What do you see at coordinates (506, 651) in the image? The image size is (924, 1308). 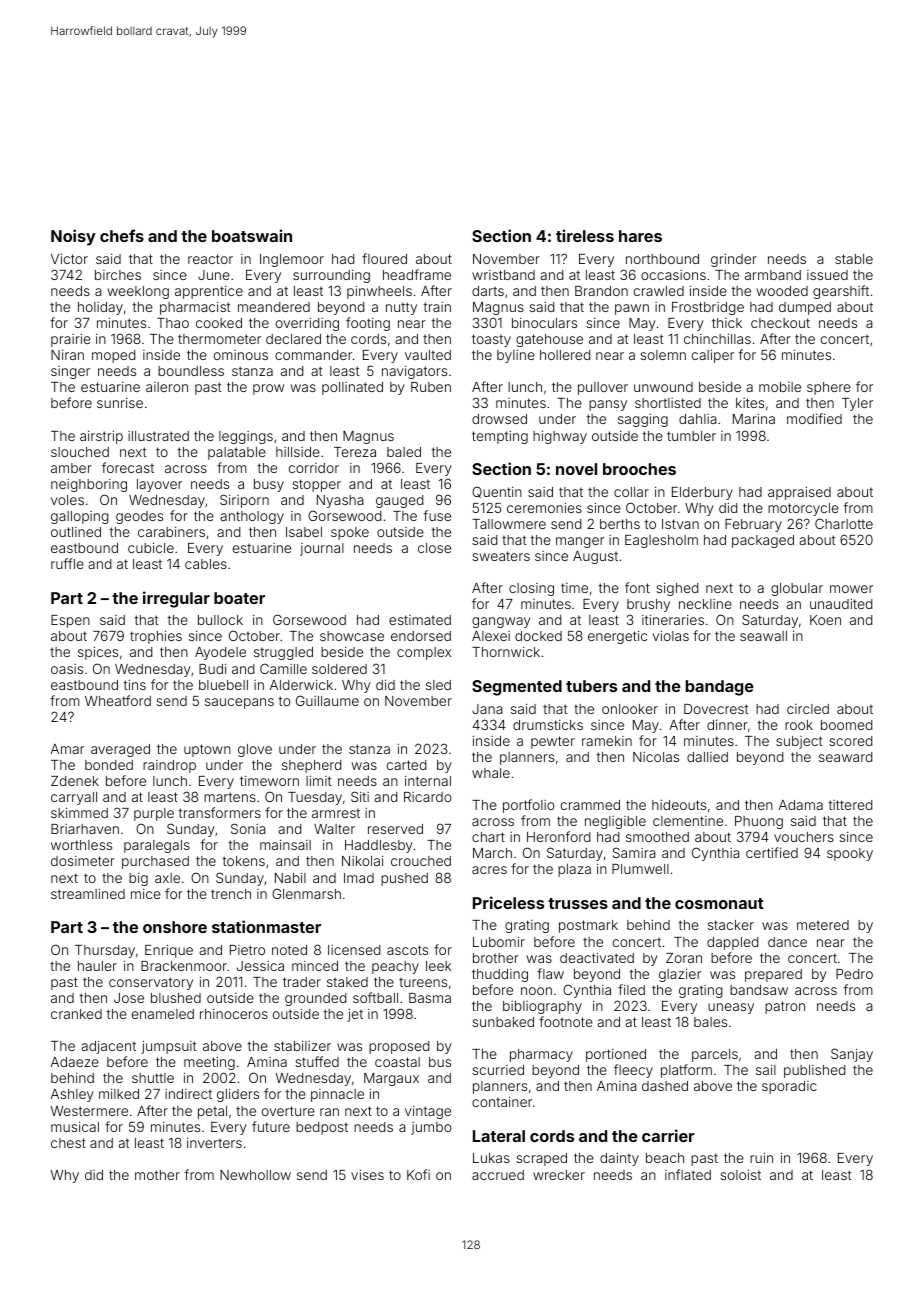 I see `Thornwick` at bounding box center [506, 651].
